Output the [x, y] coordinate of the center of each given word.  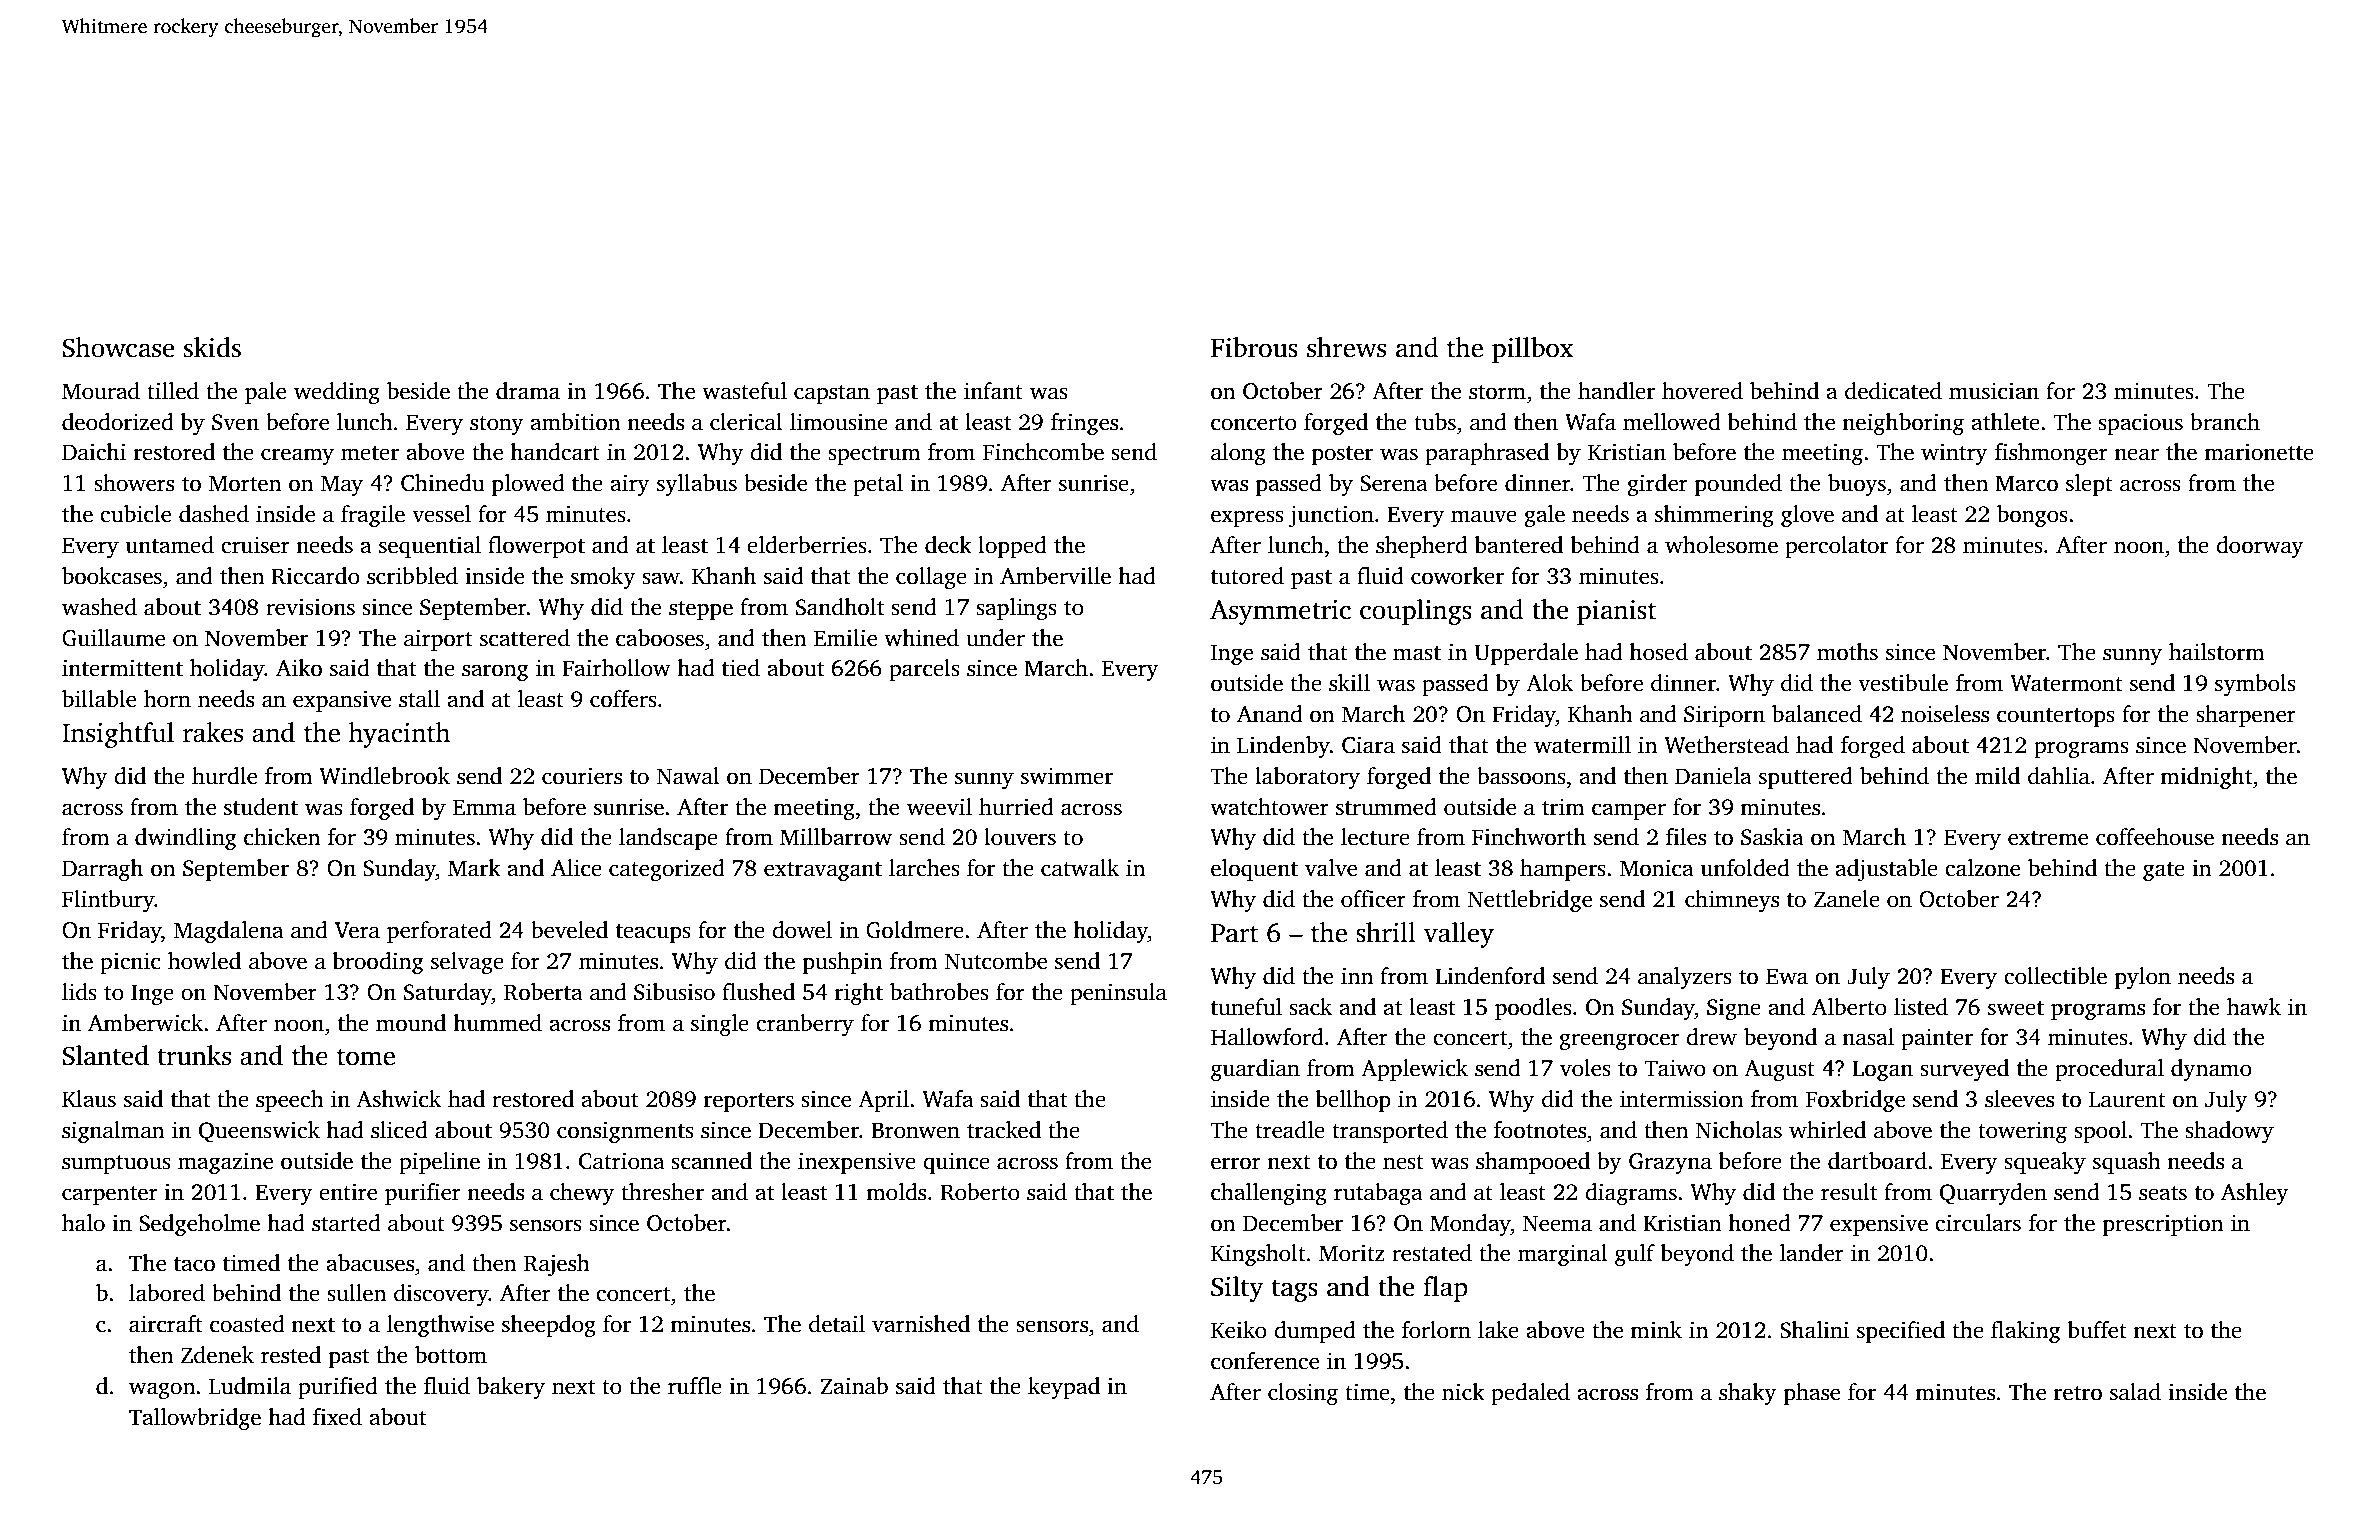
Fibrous [1254, 347]
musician [1994, 391]
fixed [337, 1417]
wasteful [744, 391]
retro [2078, 1393]
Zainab [854, 1386]
